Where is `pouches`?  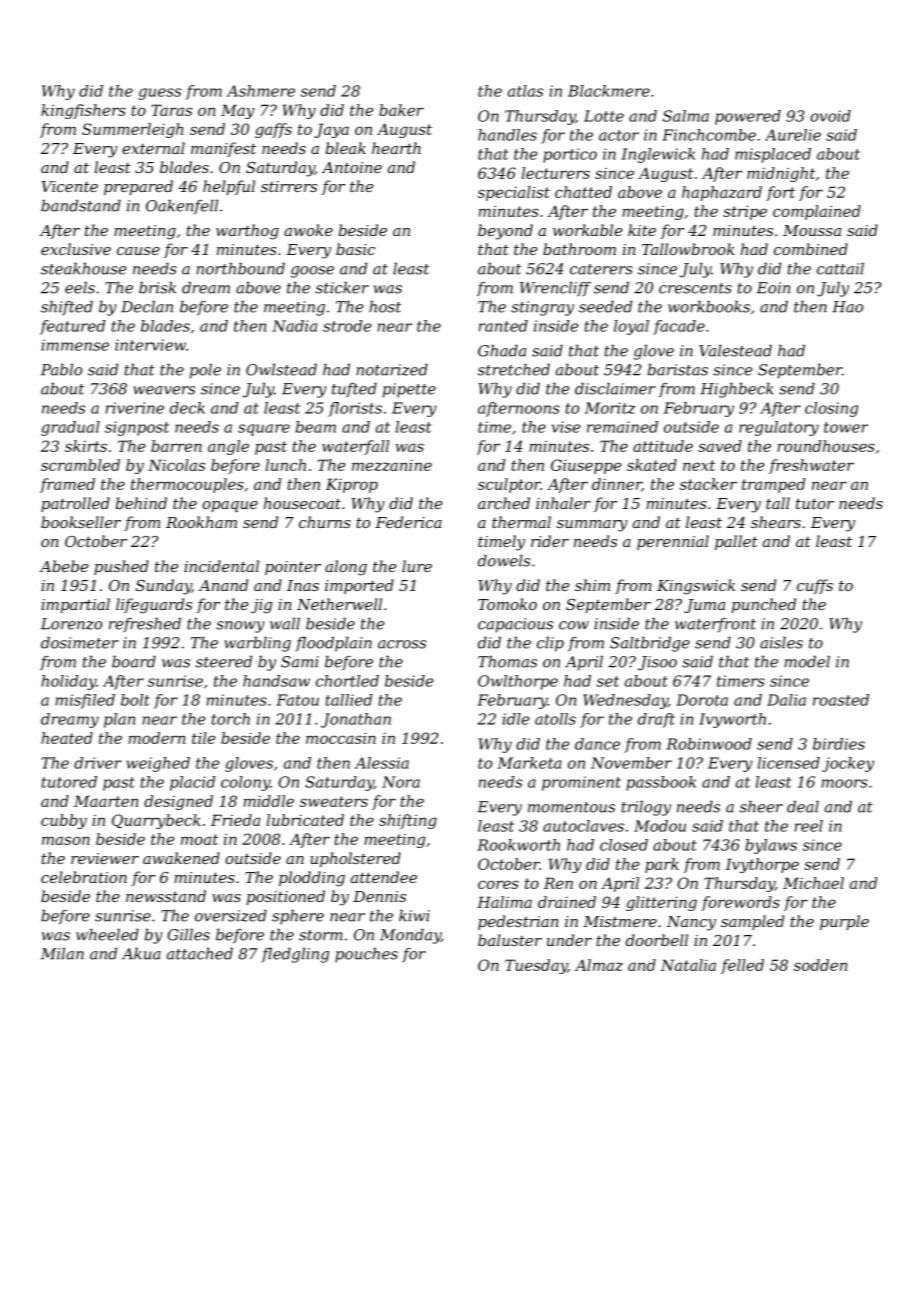
pouches is located at coordinates (366, 955).
